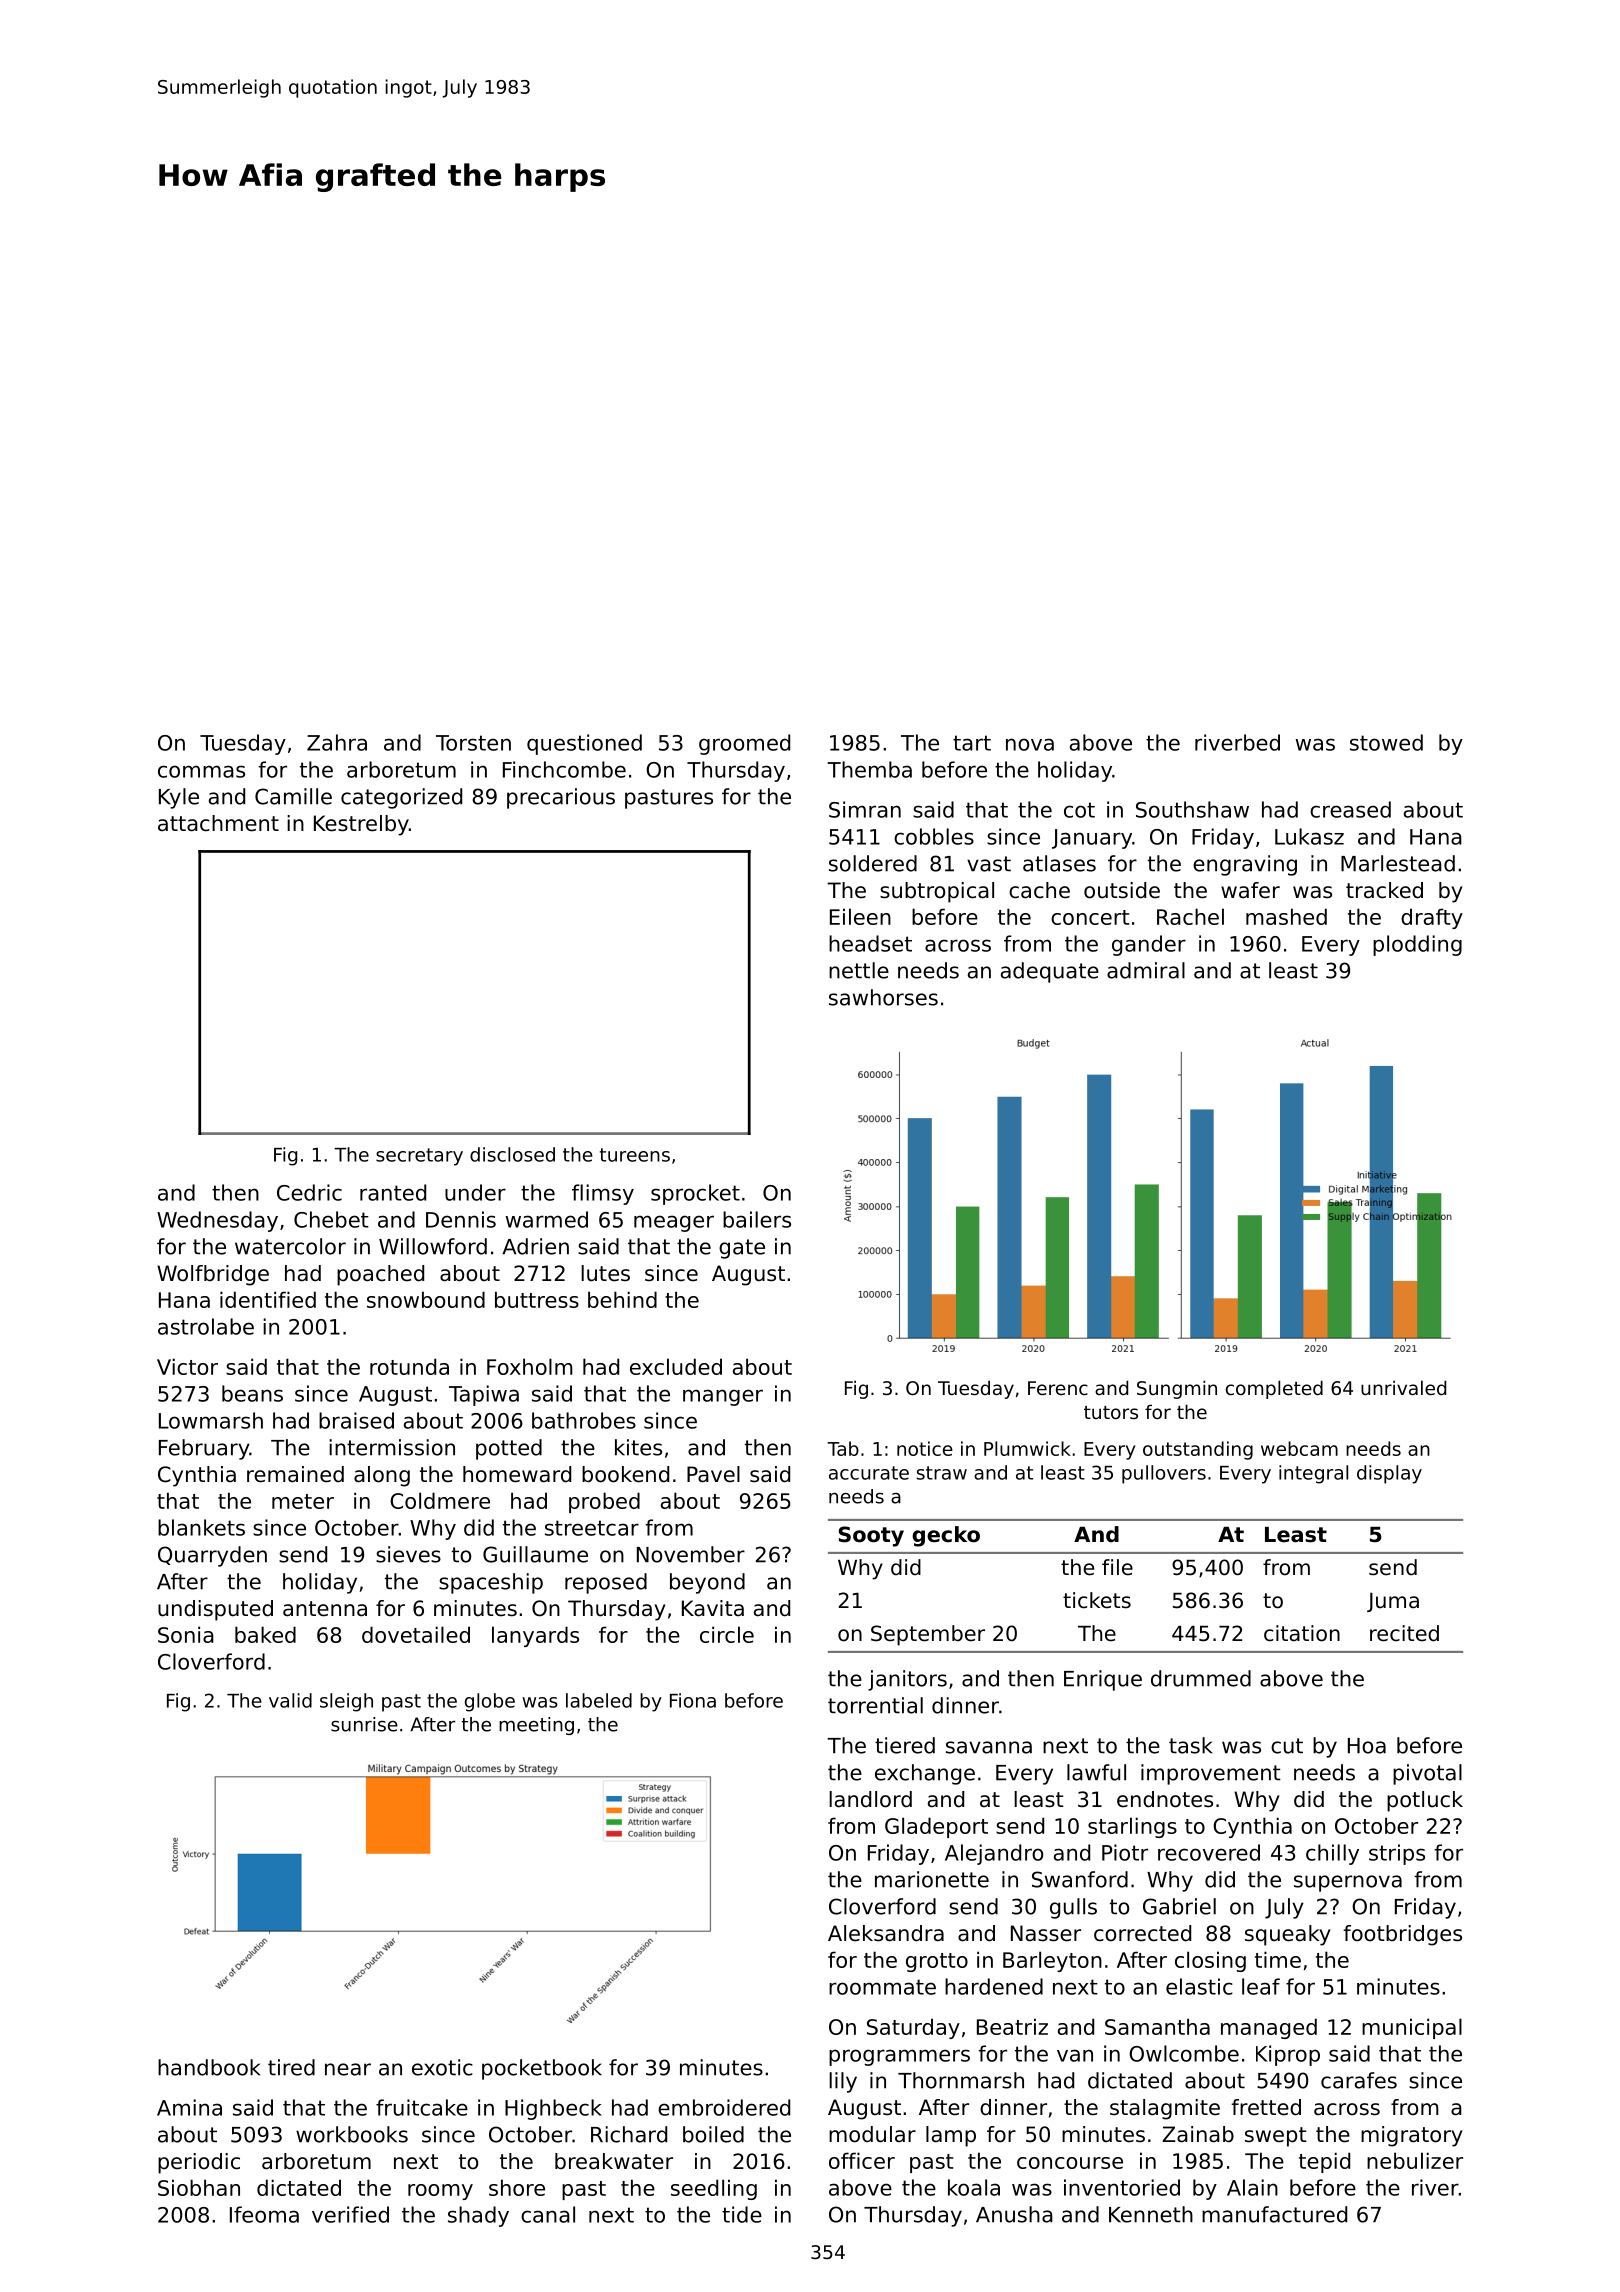 This page has width=1620, height=2292. Describe the element at coordinates (742, 2214) in the page. I see `tide` at that location.
